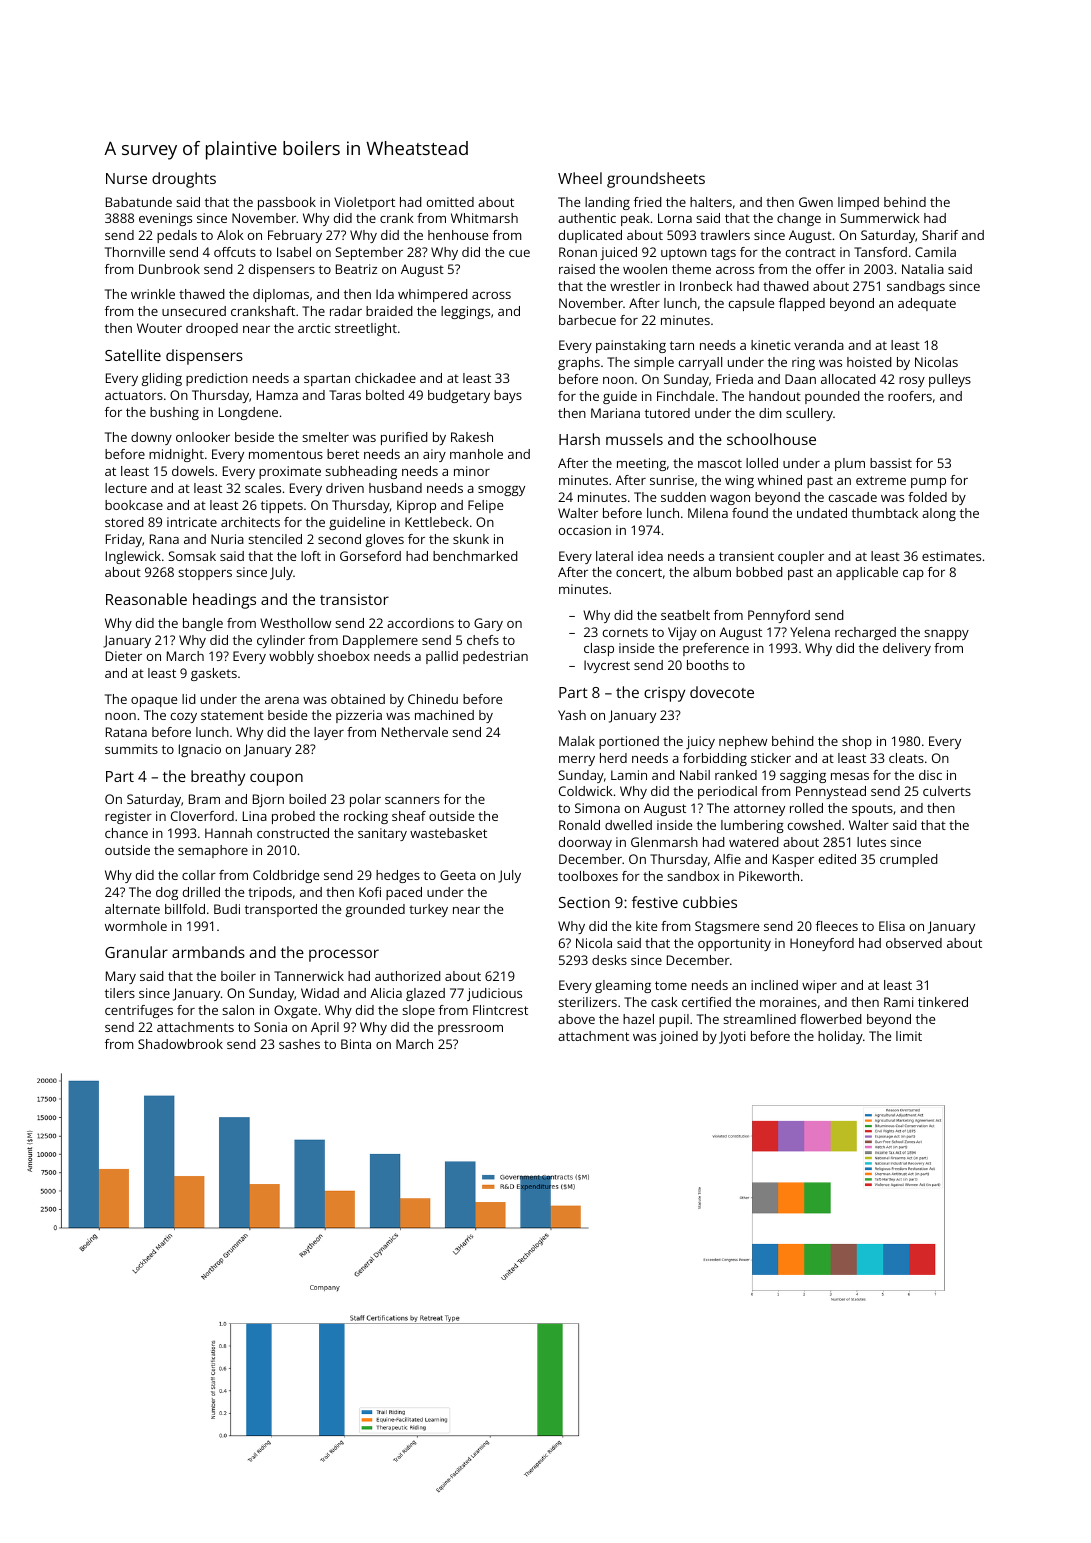  What do you see at coordinates (139, 1011) in the screenshot?
I see `centrifuges` at bounding box center [139, 1011].
